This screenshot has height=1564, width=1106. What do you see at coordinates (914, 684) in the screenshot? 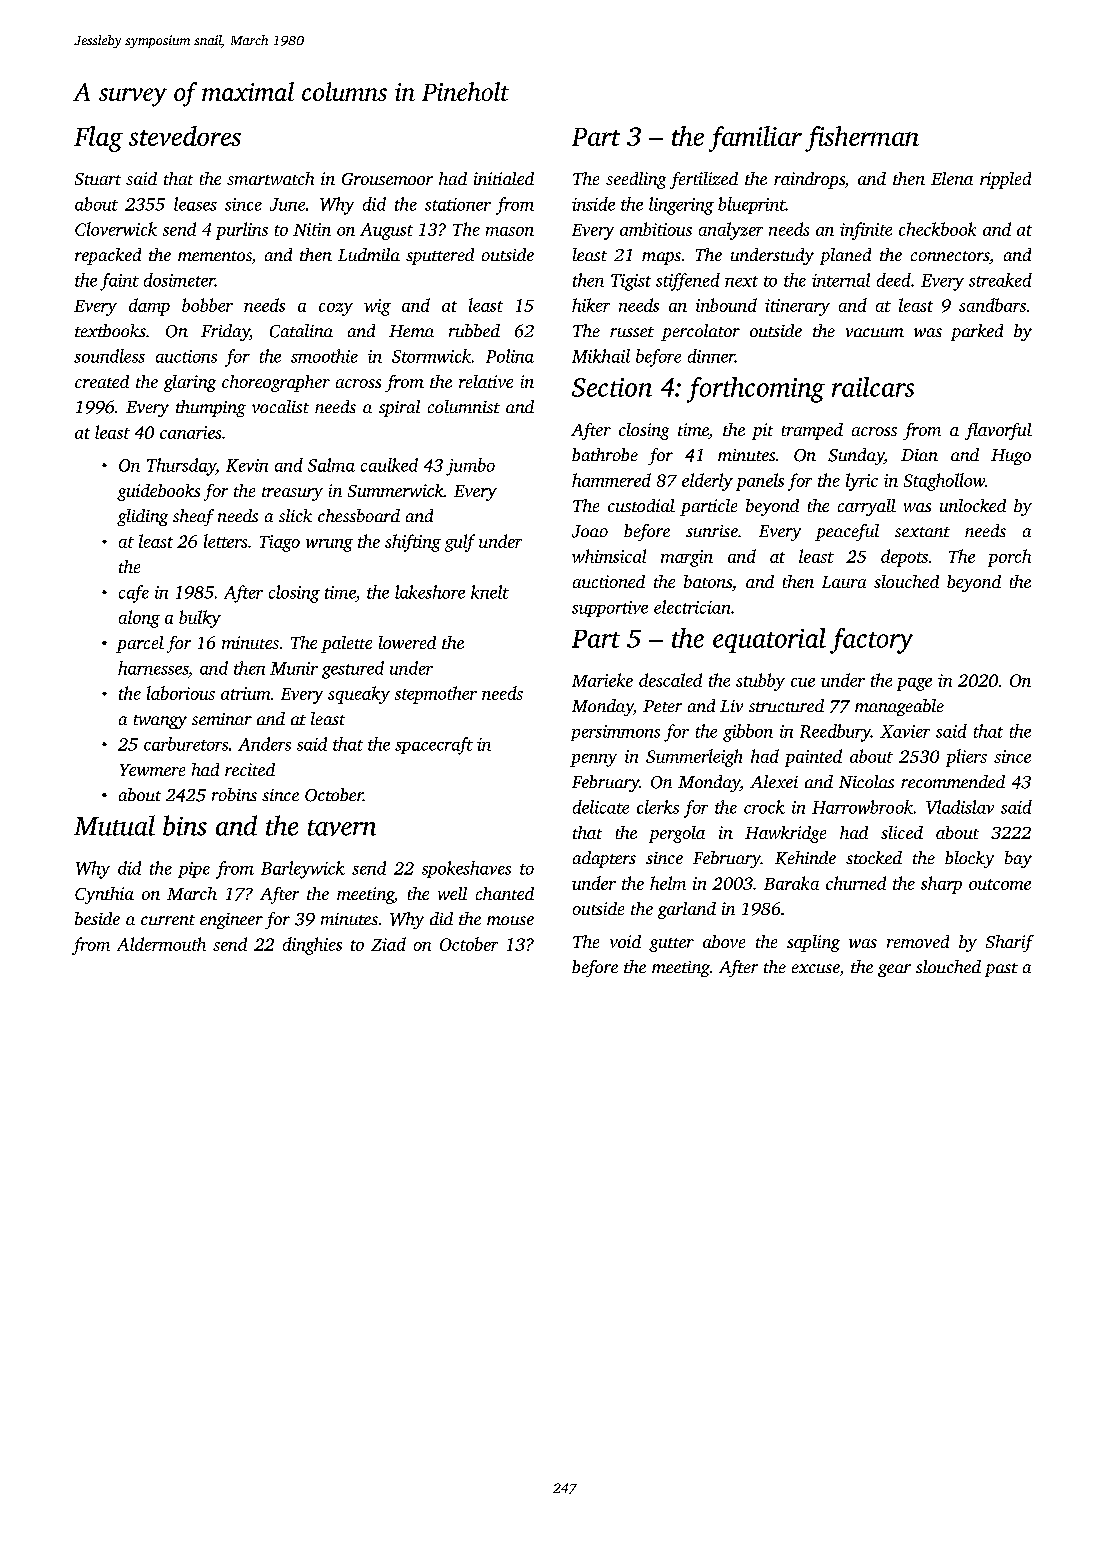
I see `page` at bounding box center [914, 684].
